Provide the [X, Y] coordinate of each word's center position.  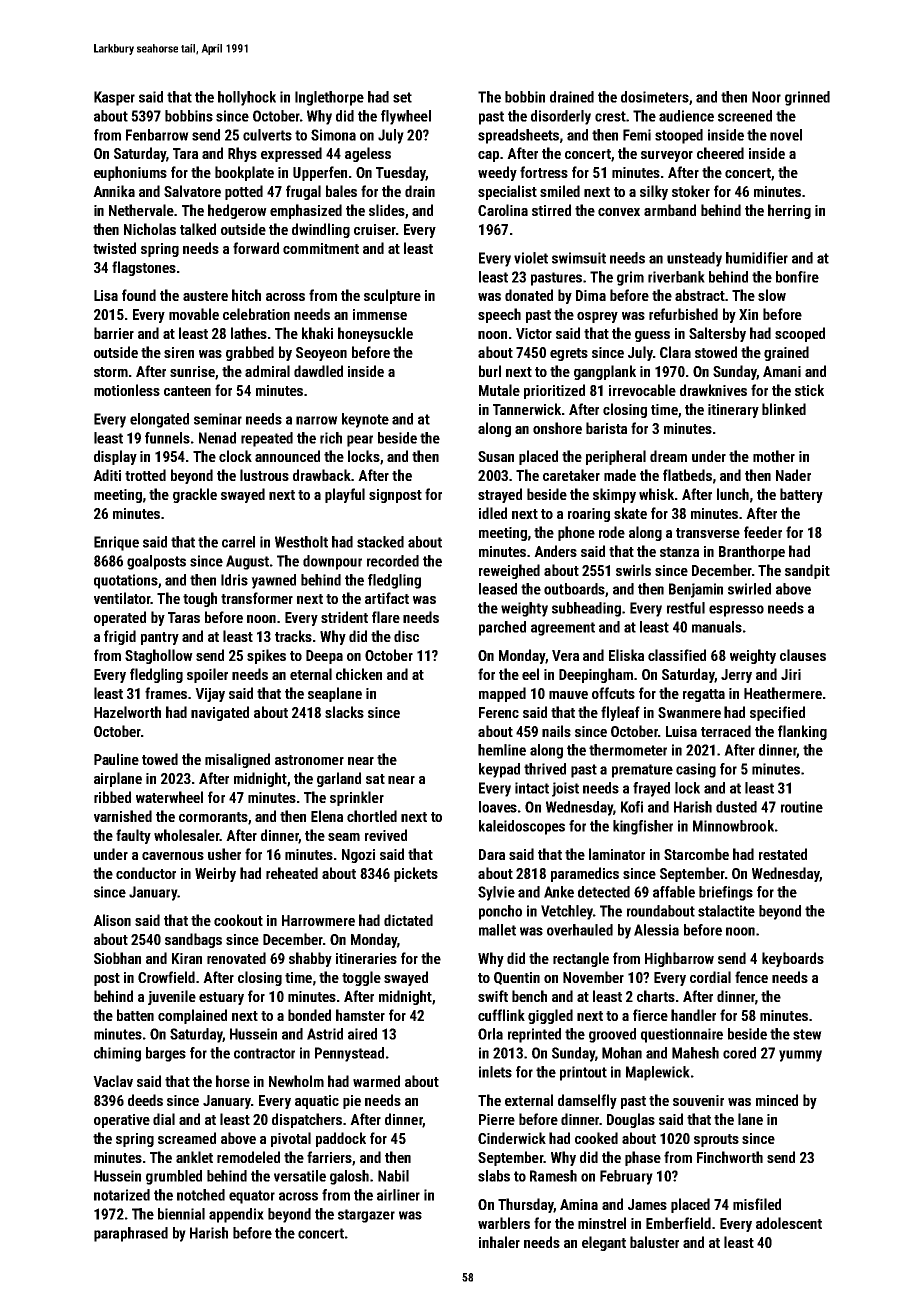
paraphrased [131, 1234]
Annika [114, 191]
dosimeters [655, 97]
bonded [309, 1015]
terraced [726, 731]
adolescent [789, 1223]
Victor [534, 333]
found [139, 295]
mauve [568, 695]
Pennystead [349, 1054]
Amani [782, 371]
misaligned [237, 760]
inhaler [499, 1242]
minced [777, 1100]
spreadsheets [518, 136]
